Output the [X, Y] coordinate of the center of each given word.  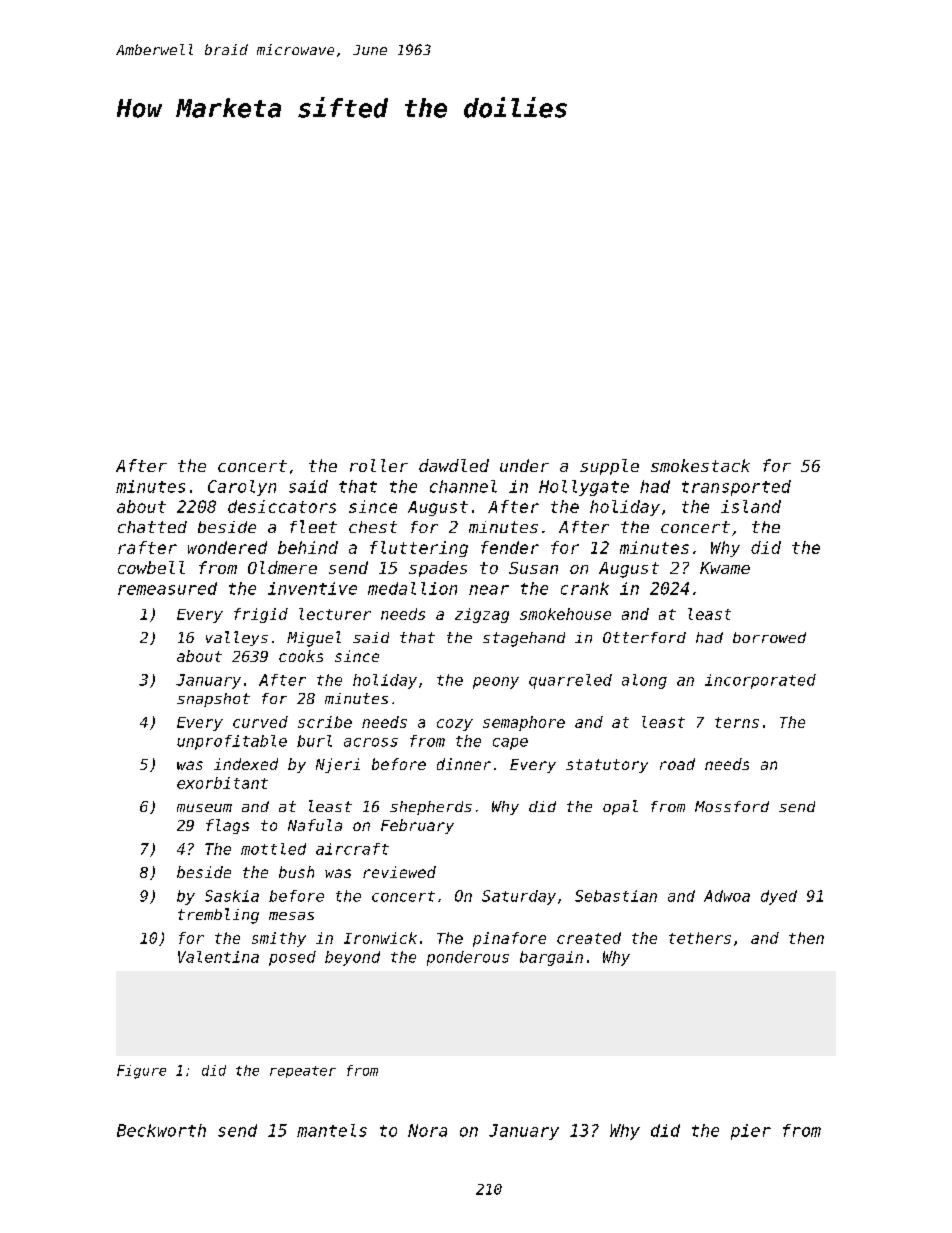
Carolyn [242, 488]
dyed [779, 897]
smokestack [700, 465]
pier [751, 1132]
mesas [291, 916]
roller [379, 465]
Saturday [519, 897]
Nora [427, 1130]
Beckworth [161, 1130]
